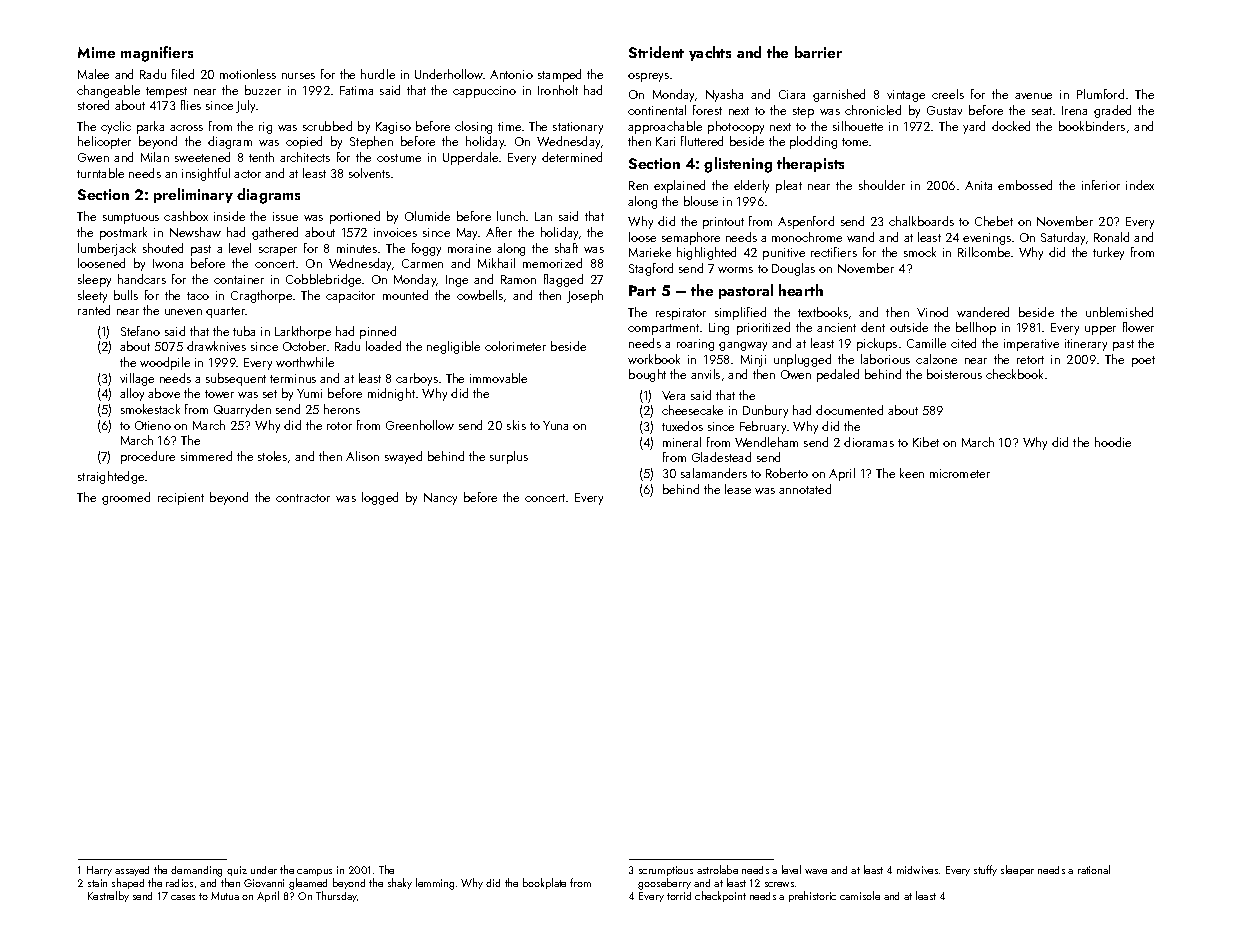 Image resolution: width=1233 pixels, height=952 pixels. Describe the element at coordinates (314, 872) in the document. I see `campus` at that location.
